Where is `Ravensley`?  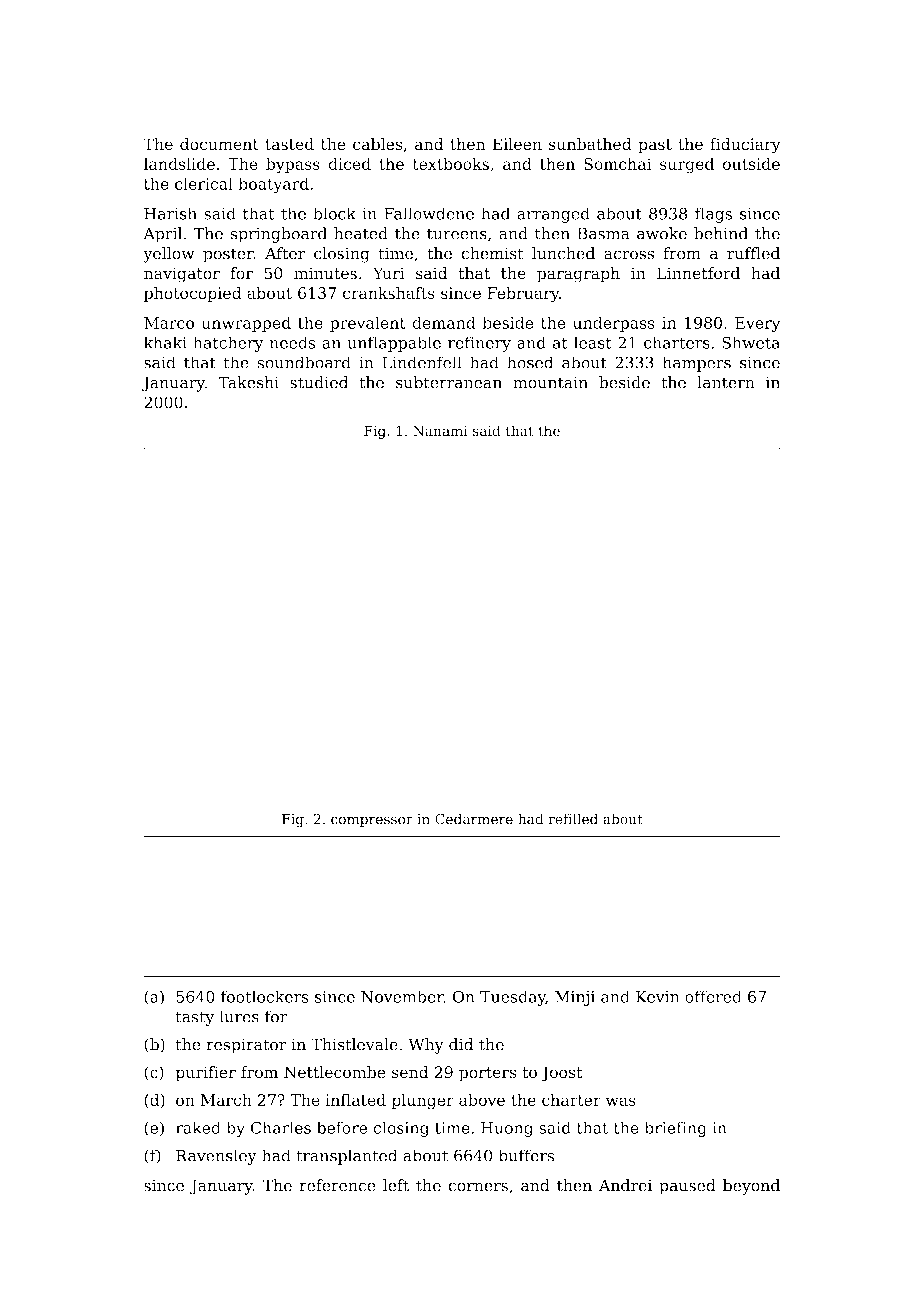
Ravensley is located at coordinates (216, 1157).
